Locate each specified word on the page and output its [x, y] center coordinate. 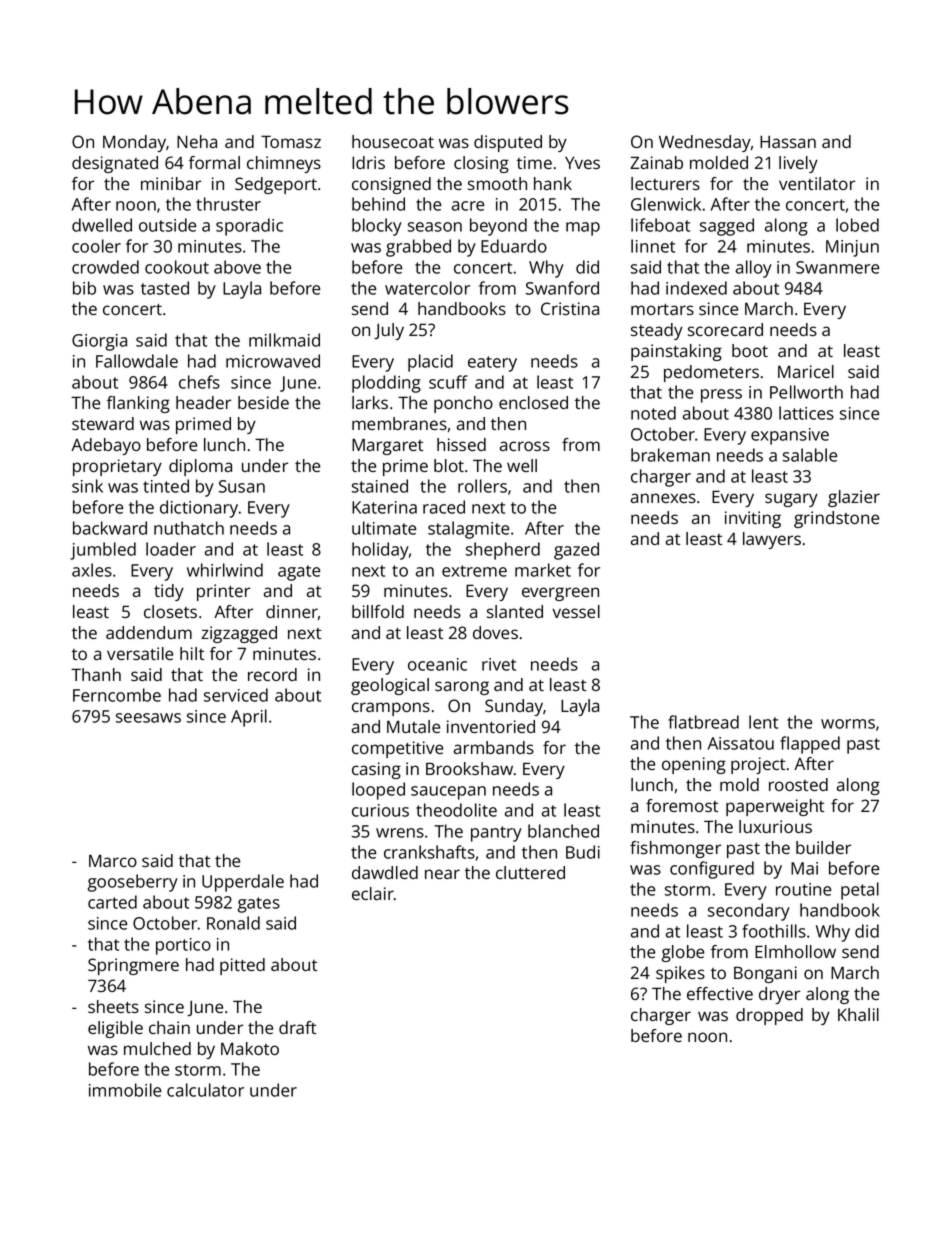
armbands [494, 747]
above [237, 267]
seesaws [148, 718]
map [583, 229]
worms [848, 724]
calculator [205, 1090]
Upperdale [243, 883]
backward [110, 528]
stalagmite [468, 530]
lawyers [772, 540]
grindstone [836, 519]
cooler [96, 246]
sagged [727, 227]
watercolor [427, 288]
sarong [462, 688]
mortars [662, 309]
